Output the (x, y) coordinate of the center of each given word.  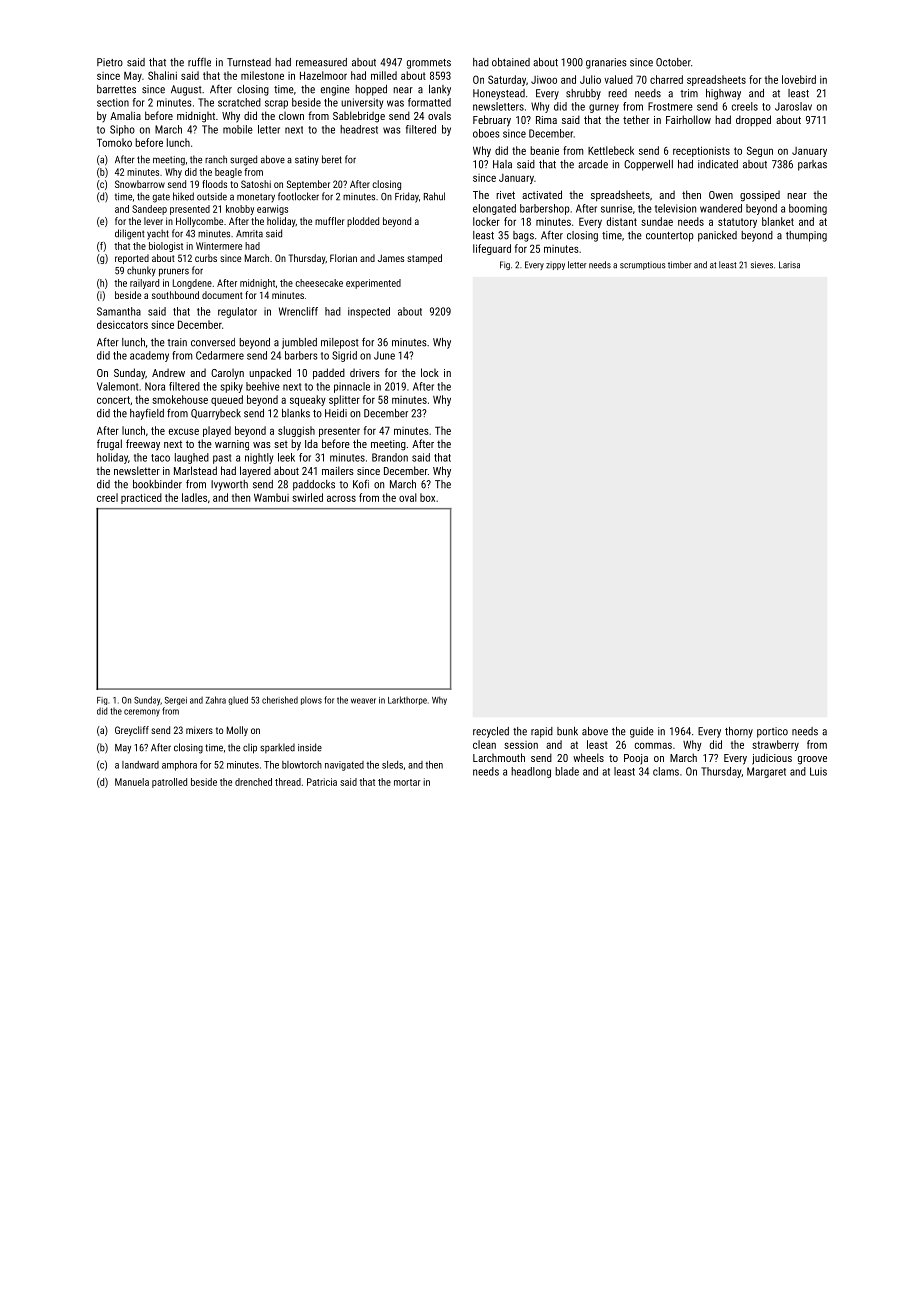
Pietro (110, 62)
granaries (606, 63)
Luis (818, 771)
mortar (407, 782)
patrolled (169, 783)
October (673, 62)
